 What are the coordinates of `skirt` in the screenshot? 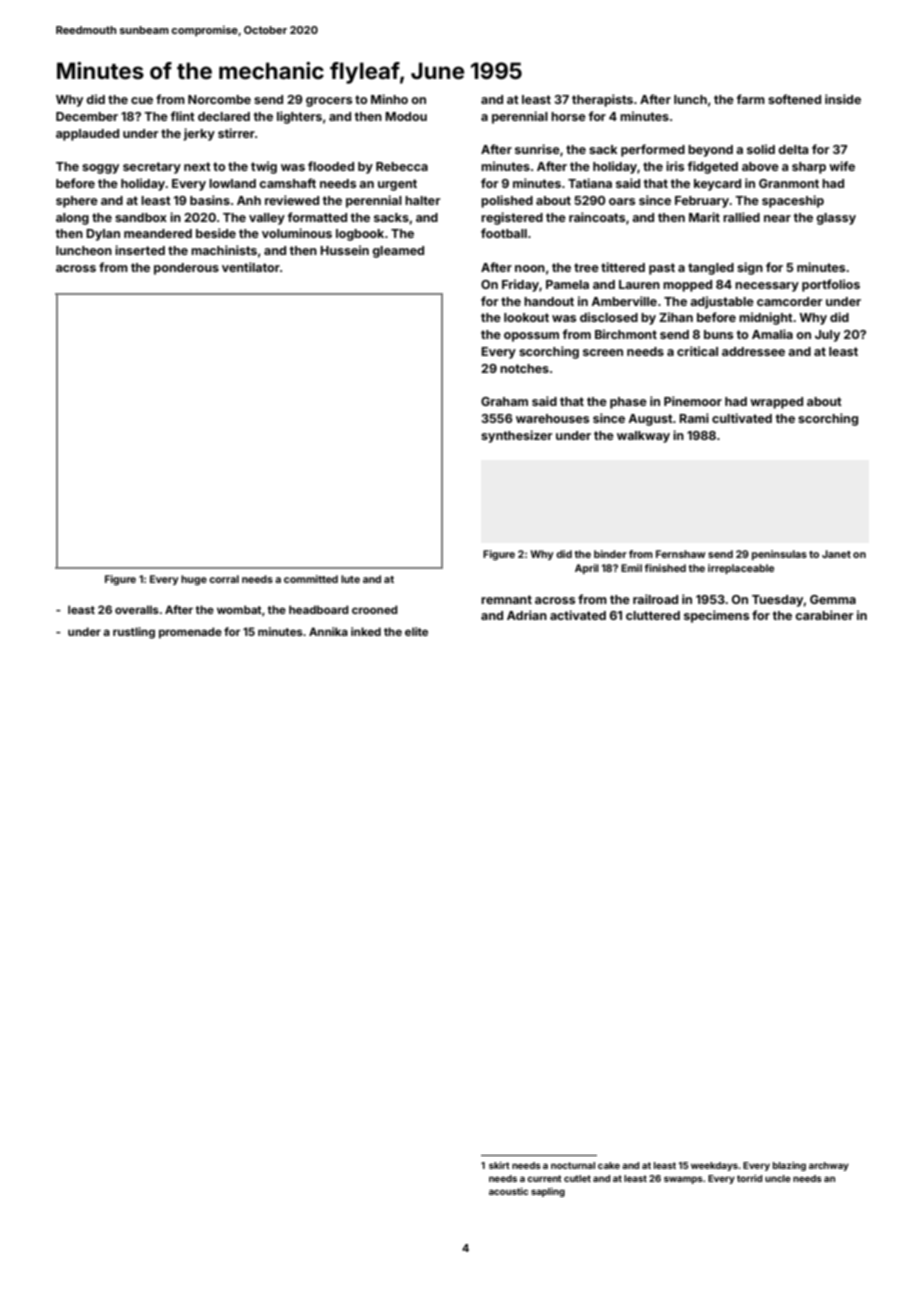 It's located at (499, 1165).
